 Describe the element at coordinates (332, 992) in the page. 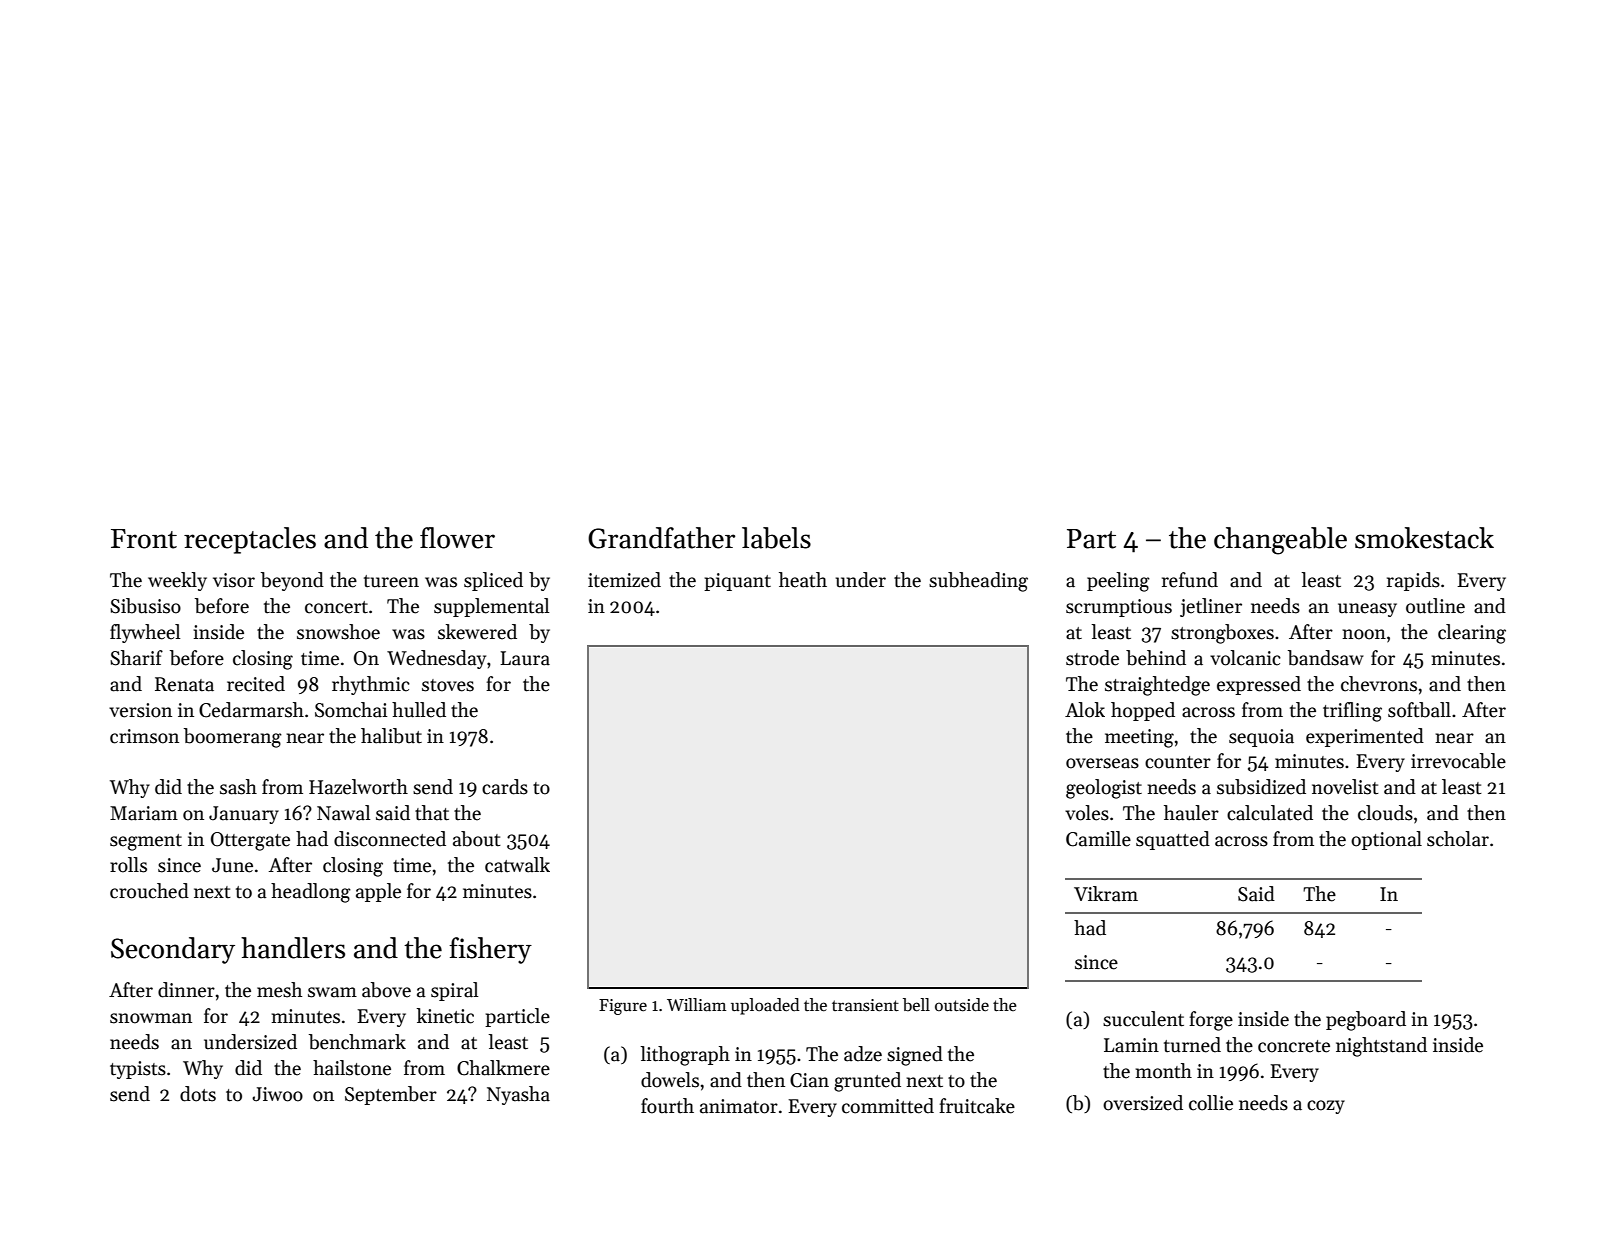

I see `swam` at that location.
